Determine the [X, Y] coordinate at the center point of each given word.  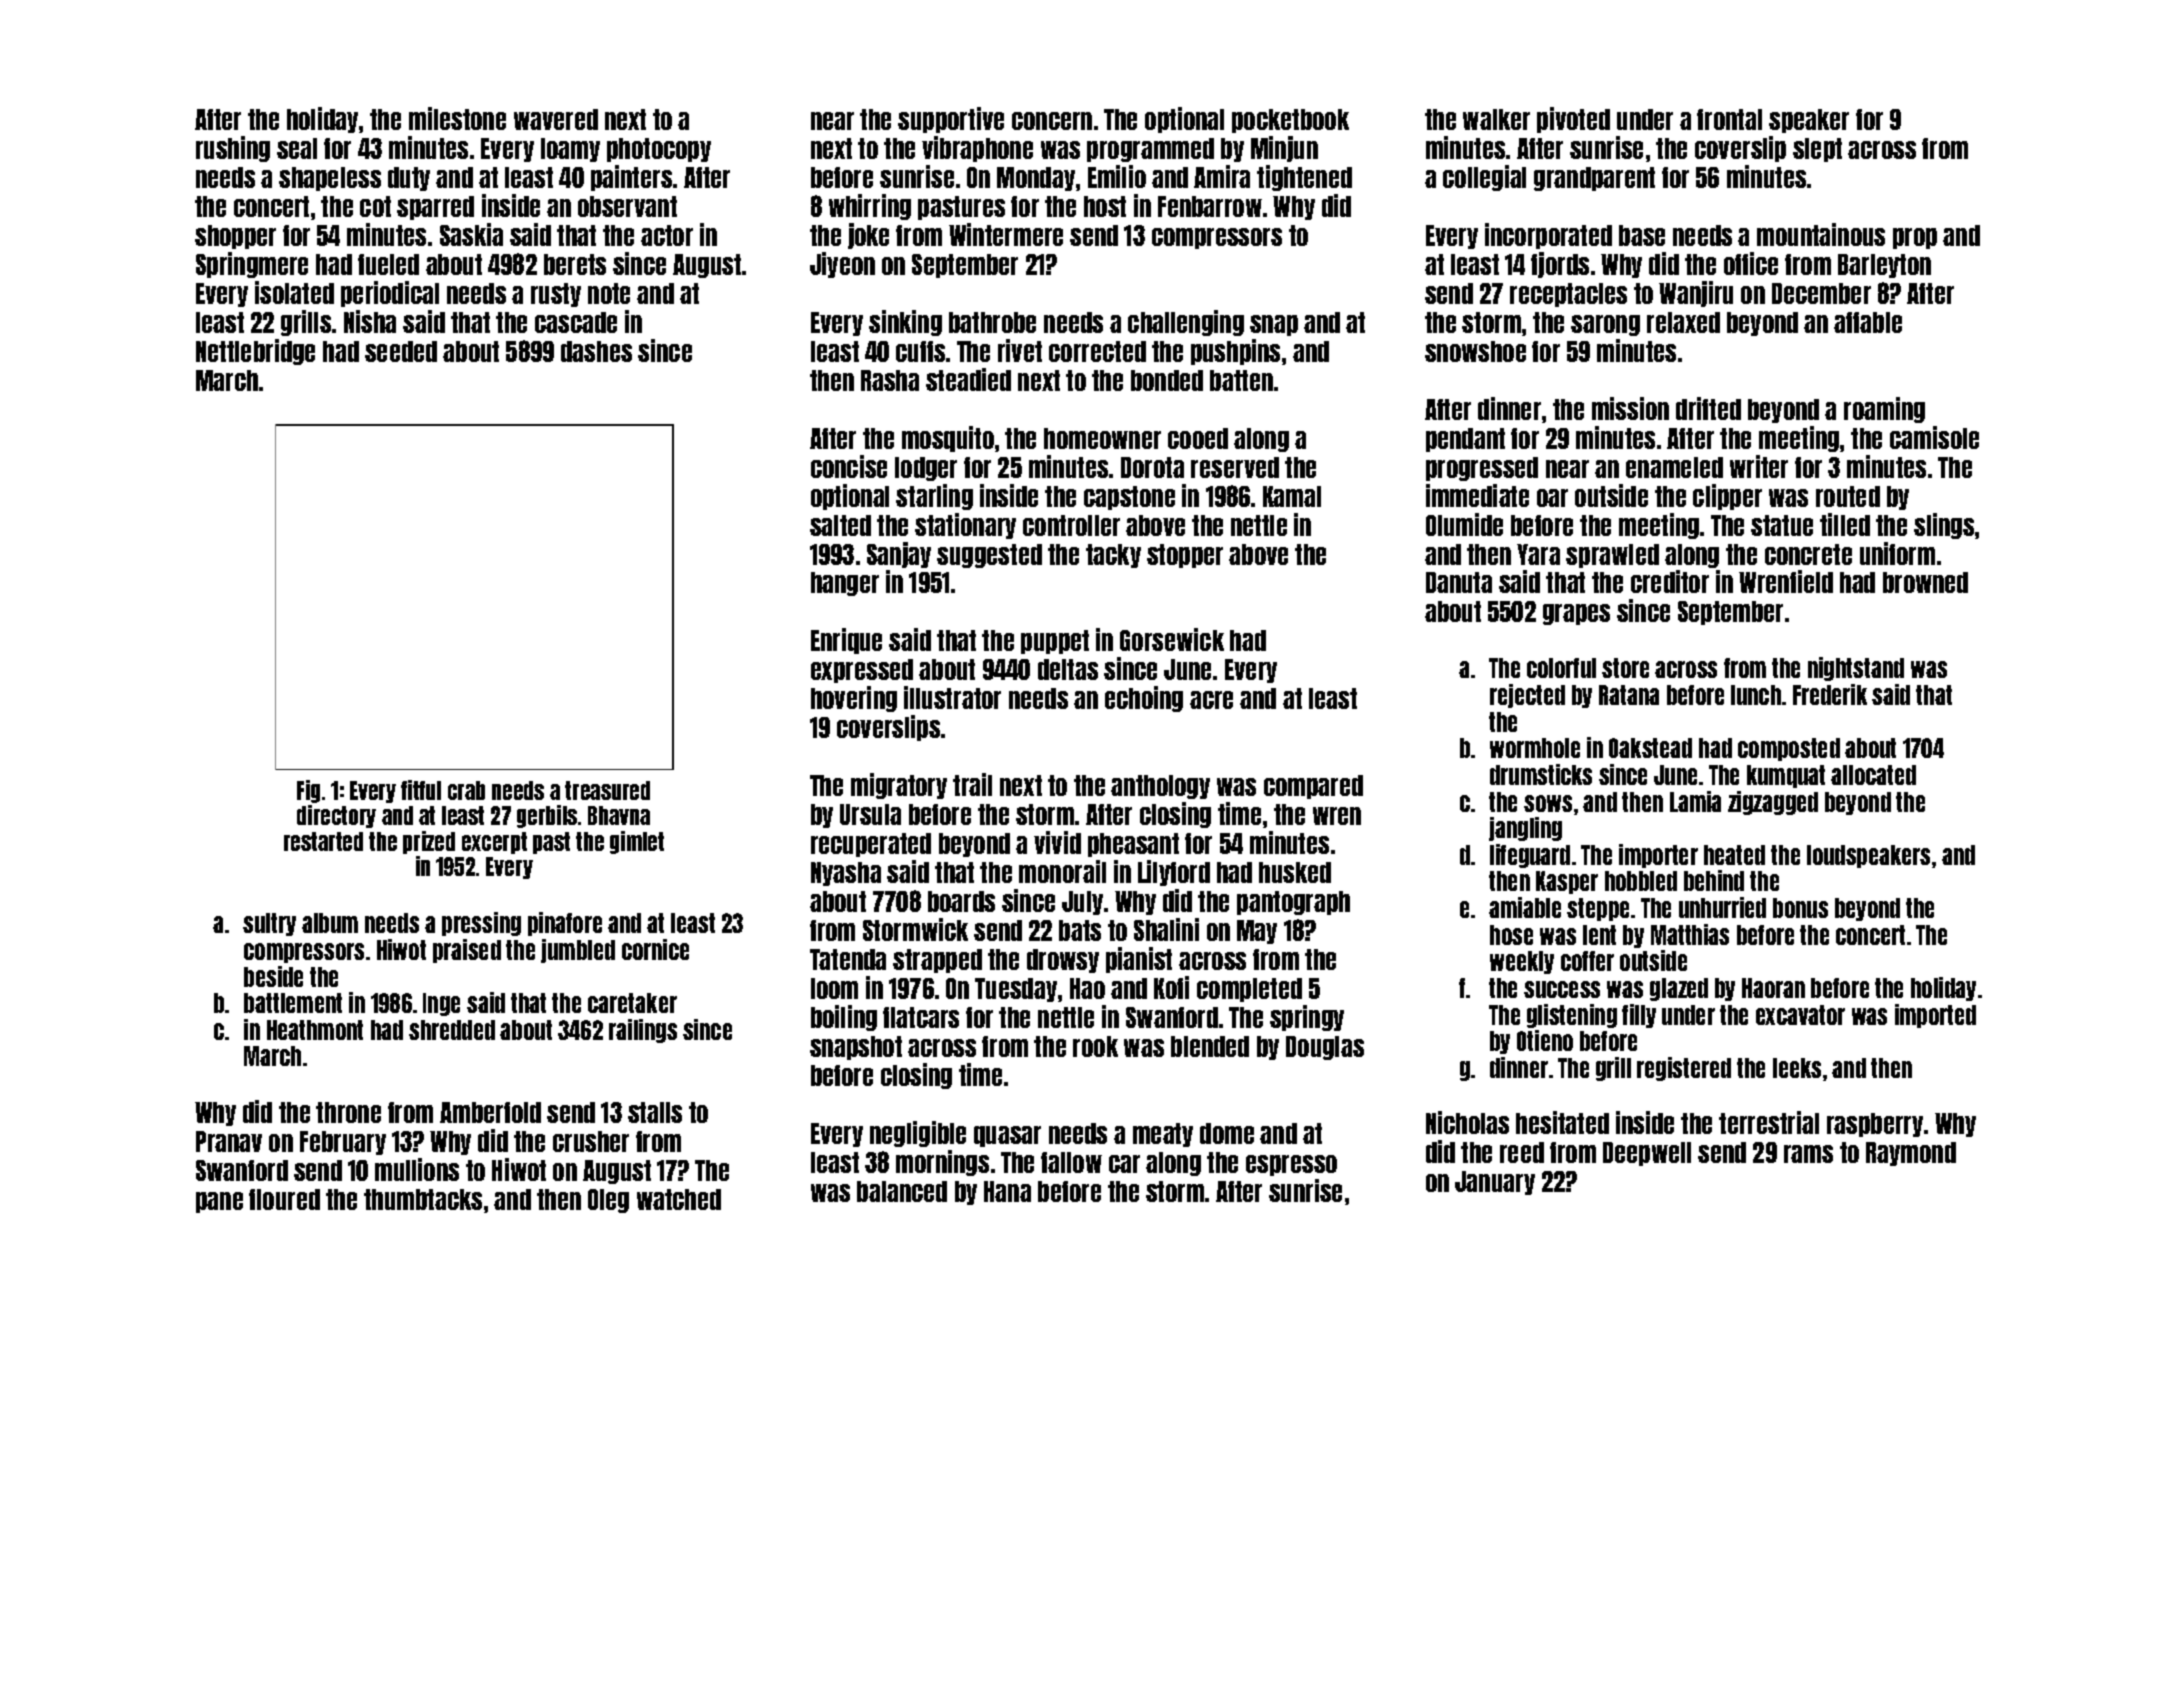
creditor [1670, 581]
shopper [235, 237]
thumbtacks [423, 1199]
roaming [1884, 410]
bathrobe [992, 322]
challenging [1186, 323]
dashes [596, 351]
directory [336, 816]
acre [1211, 700]
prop [1915, 238]
